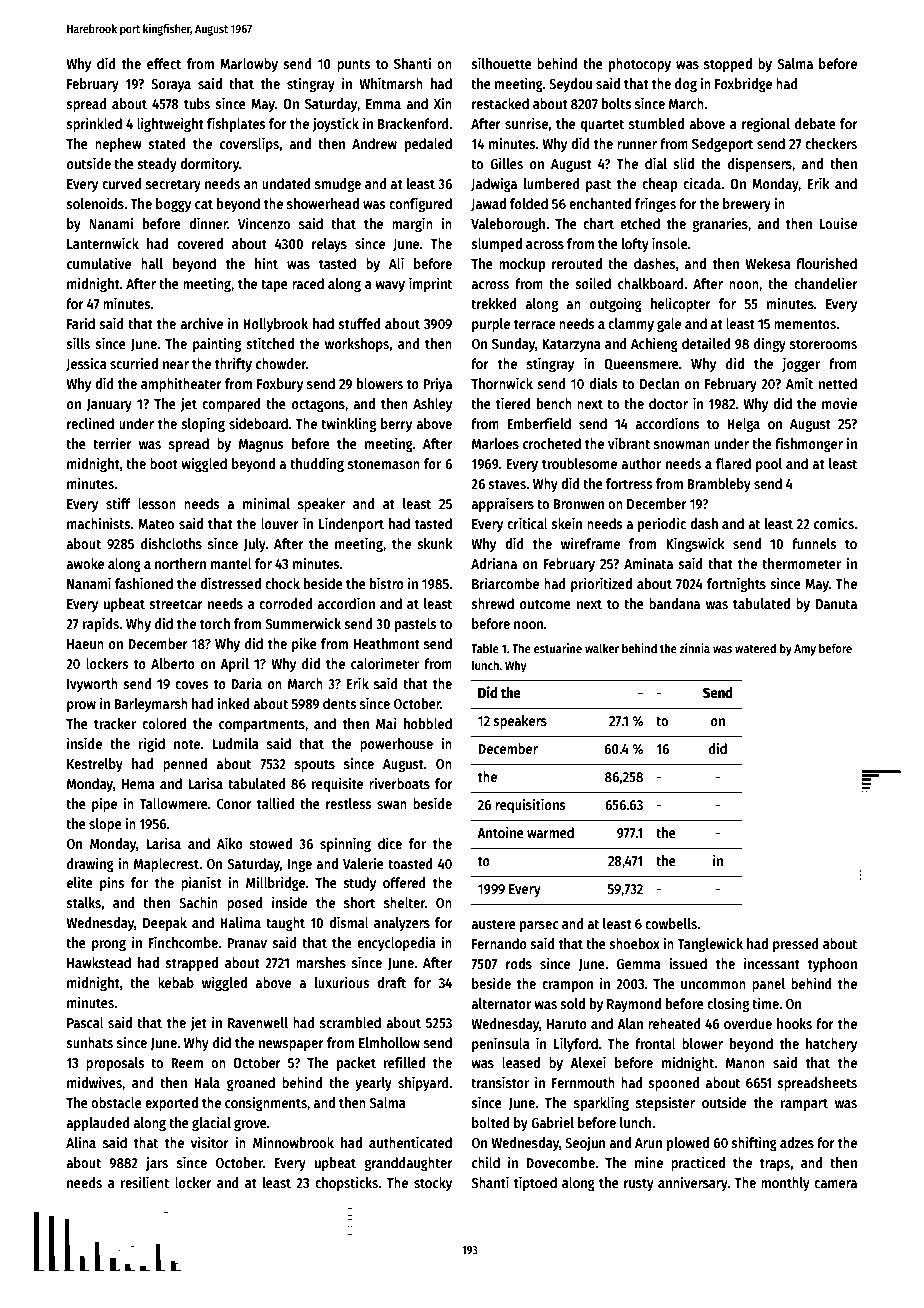 The height and width of the screenshot is (1308, 924). What do you see at coordinates (815, 123) in the screenshot?
I see `debate` at bounding box center [815, 123].
